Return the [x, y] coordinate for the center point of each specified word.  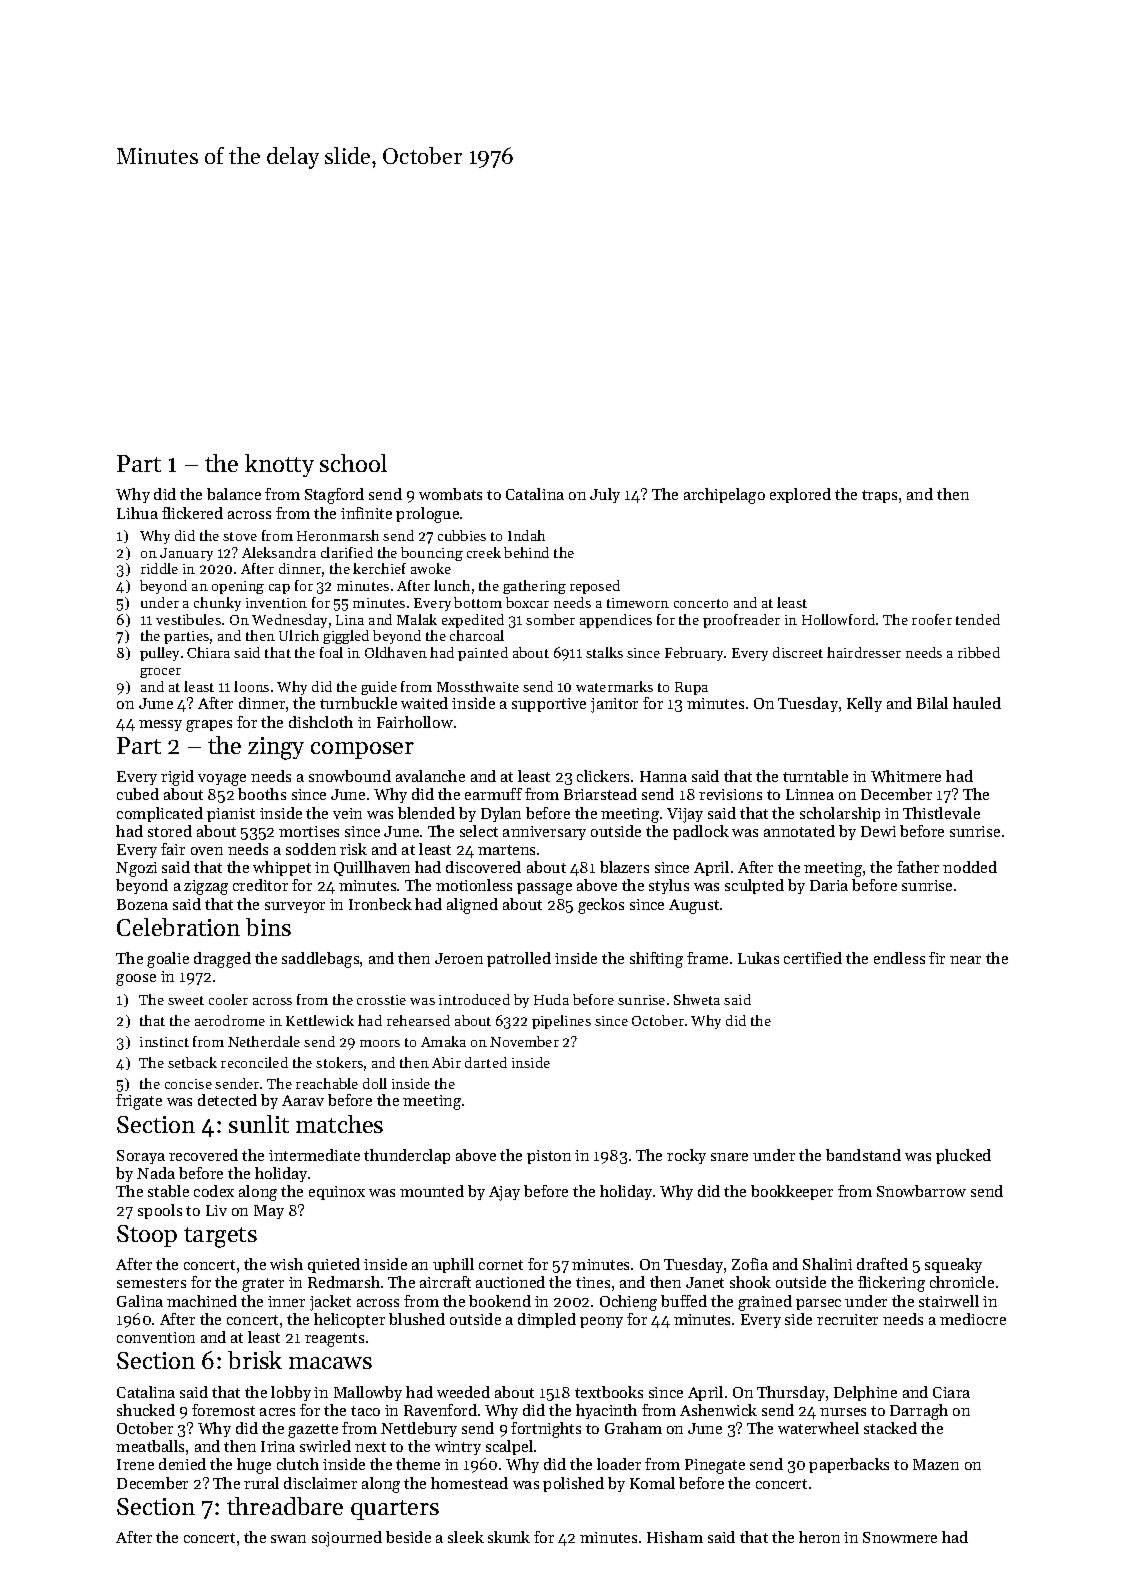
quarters [395, 1510]
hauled [977, 703]
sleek [466, 1537]
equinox [337, 1193]
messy [160, 725]
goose [136, 980]
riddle [159, 568]
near [965, 960]
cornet [501, 1265]
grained [765, 1303]
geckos [601, 906]
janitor [614, 705]
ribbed [979, 652]
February [695, 654]
